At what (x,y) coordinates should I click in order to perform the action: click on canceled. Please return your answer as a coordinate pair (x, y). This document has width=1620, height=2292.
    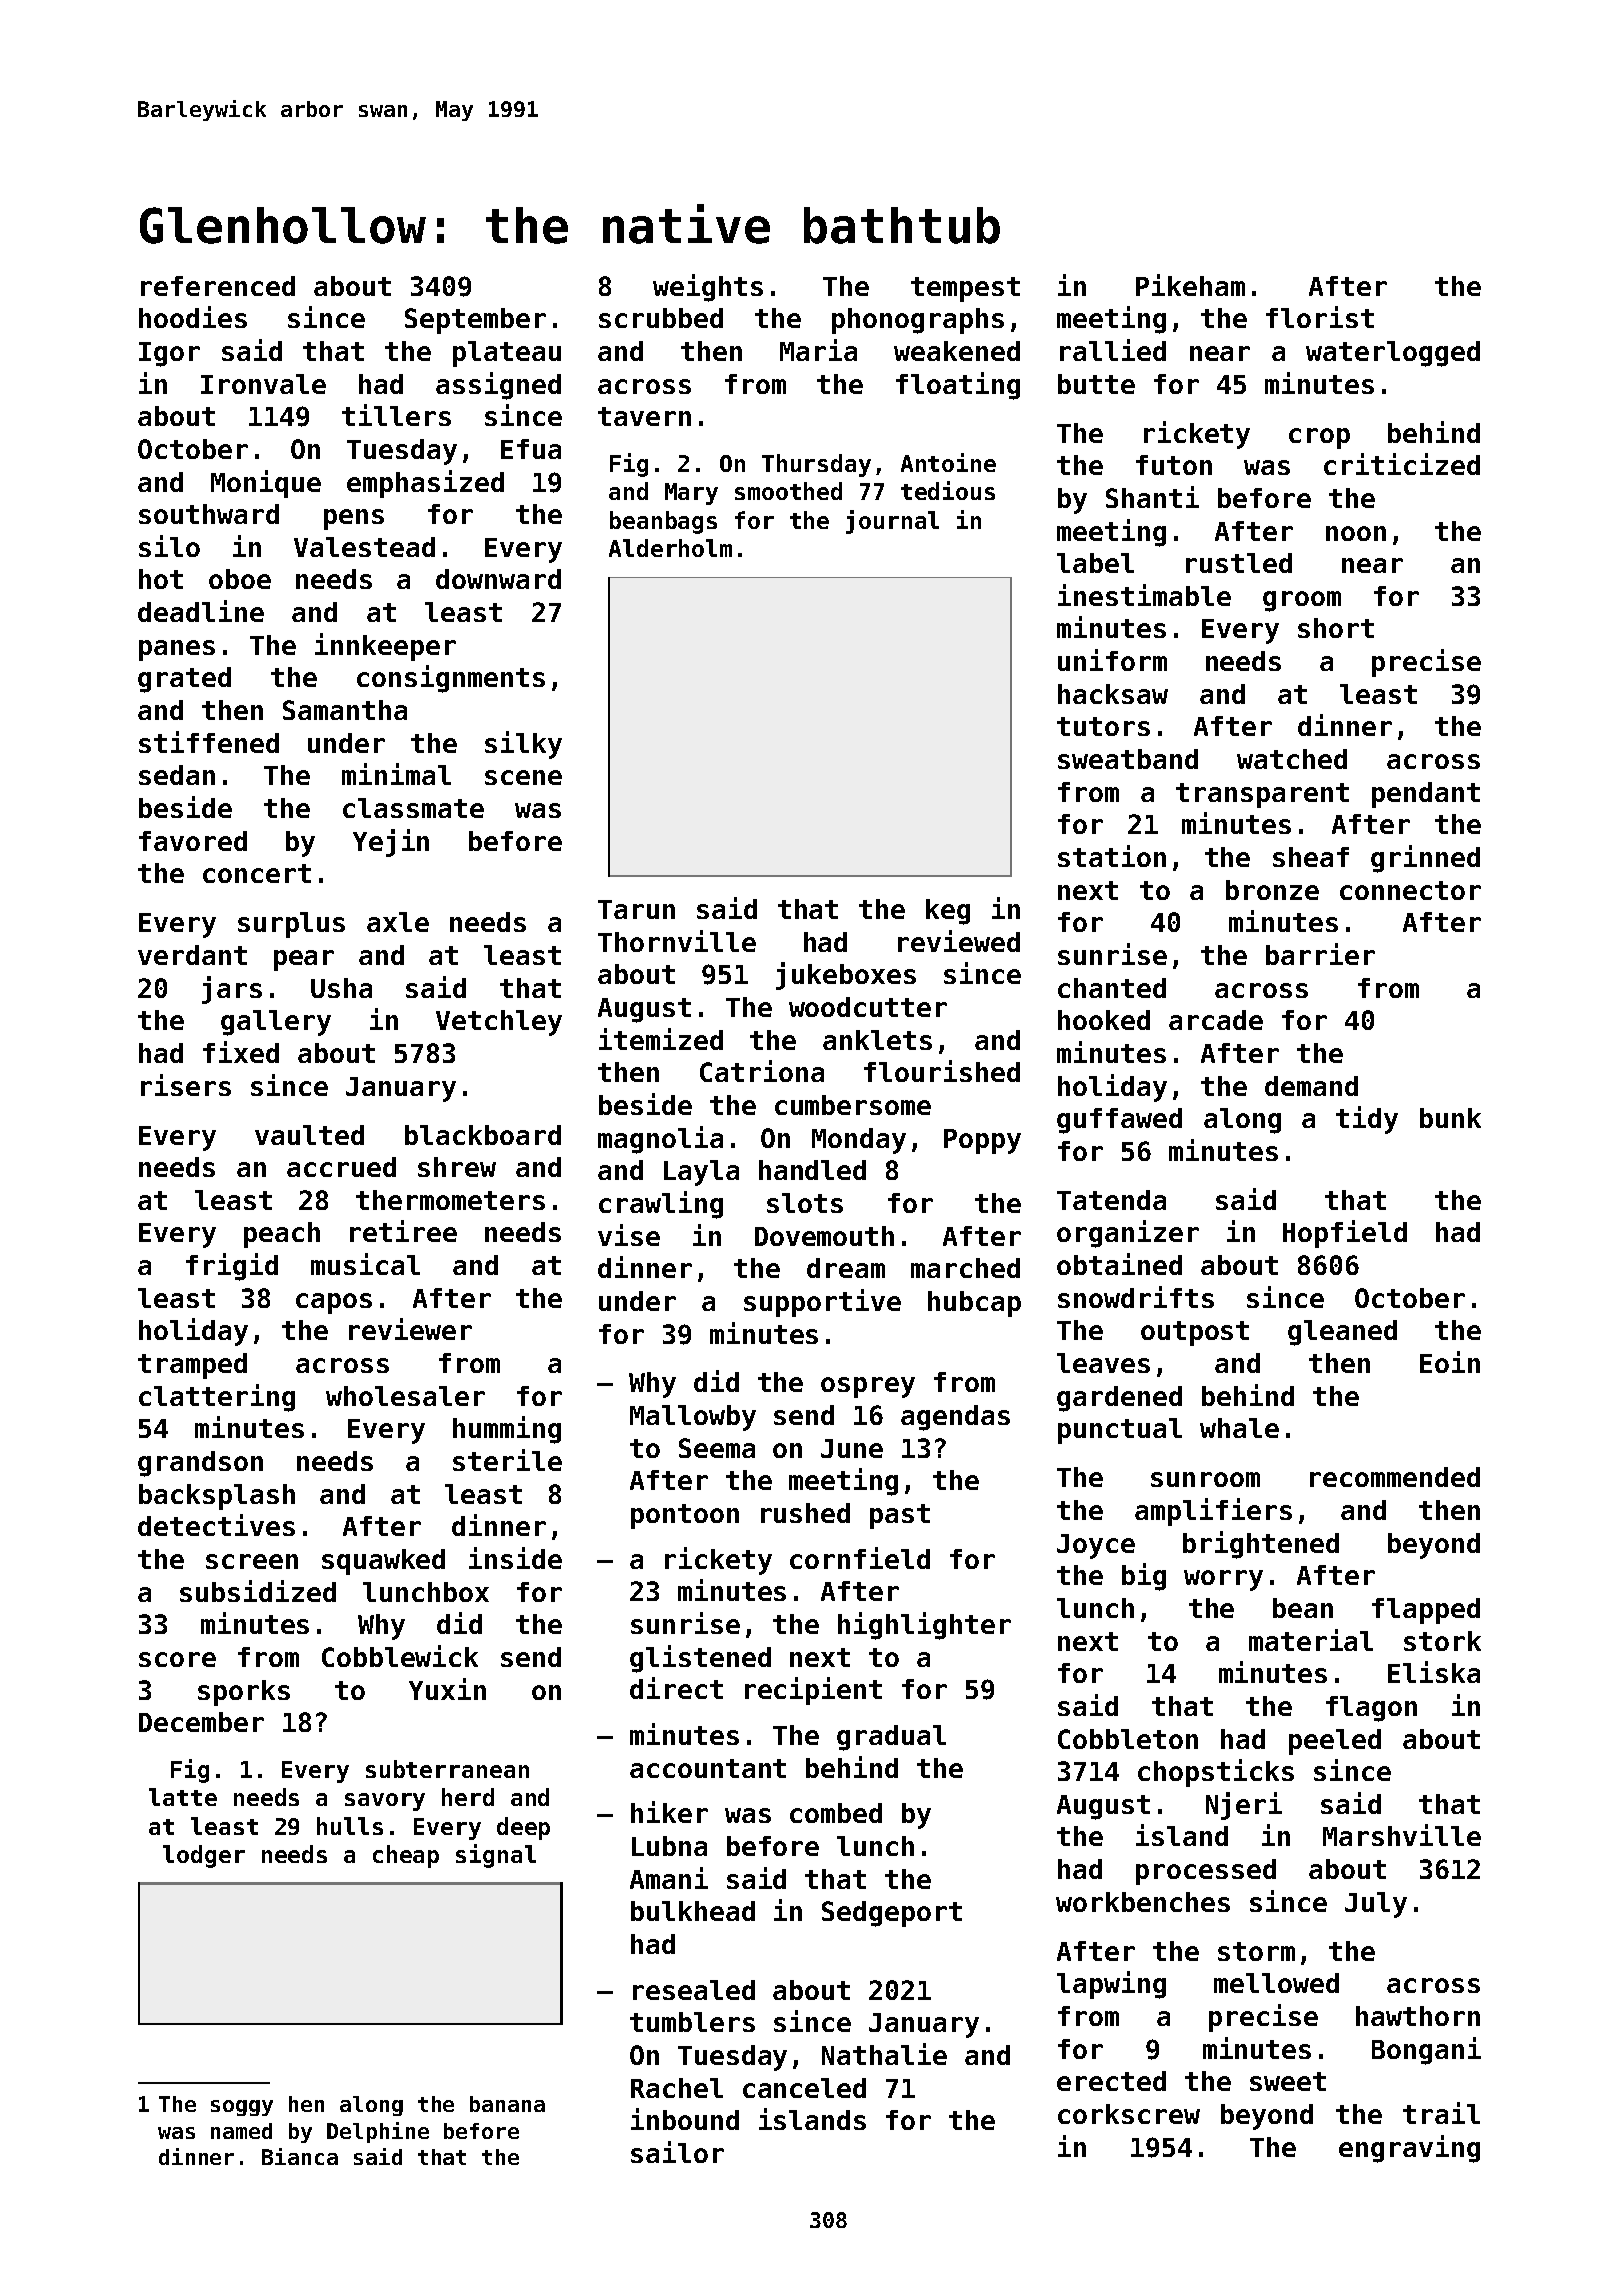
    Looking at the image, I should click on (804, 2088).
